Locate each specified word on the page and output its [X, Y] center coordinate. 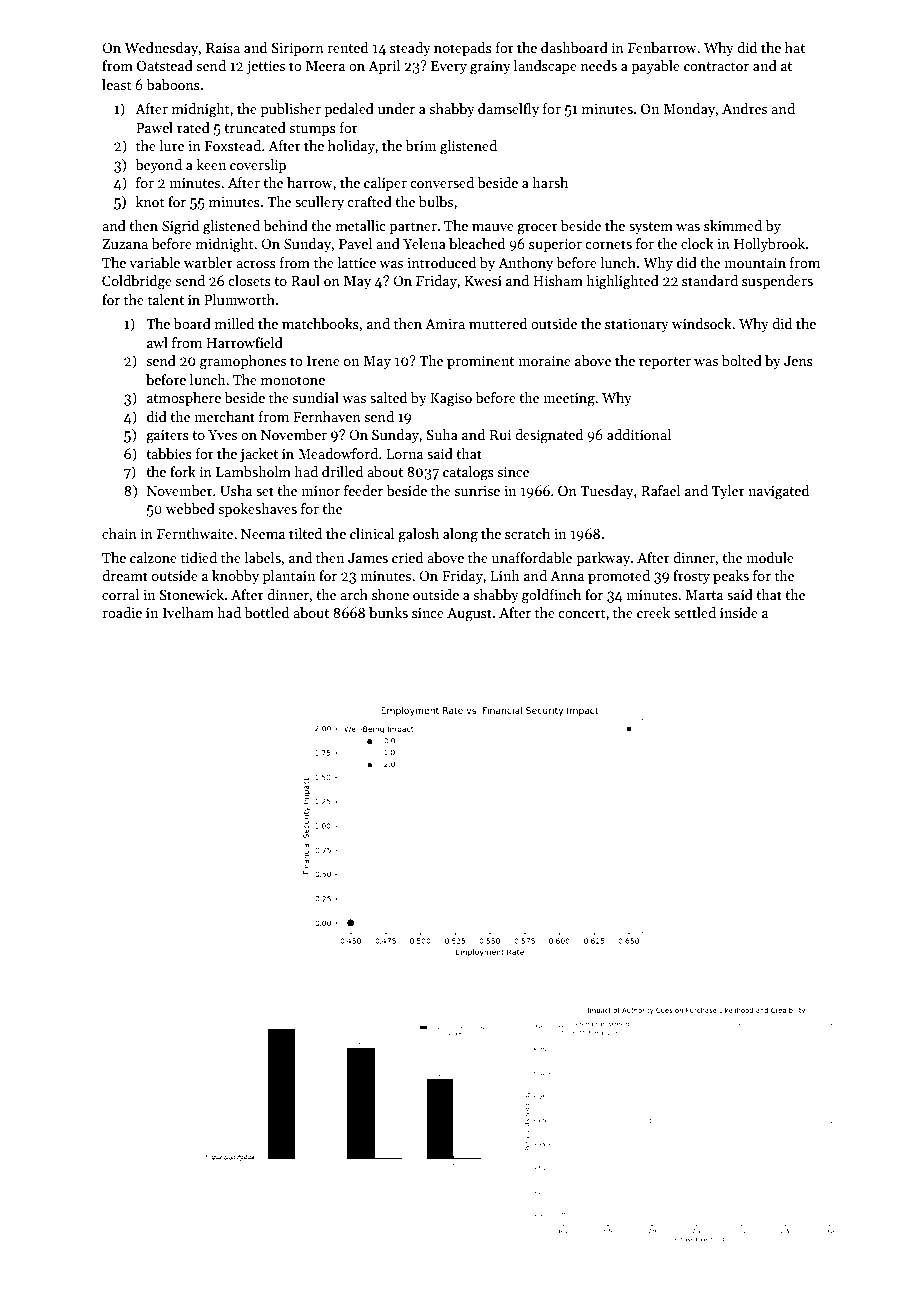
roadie [122, 612]
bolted [742, 360]
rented [347, 47]
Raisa [223, 48]
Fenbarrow [662, 47]
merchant [224, 416]
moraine [544, 361]
